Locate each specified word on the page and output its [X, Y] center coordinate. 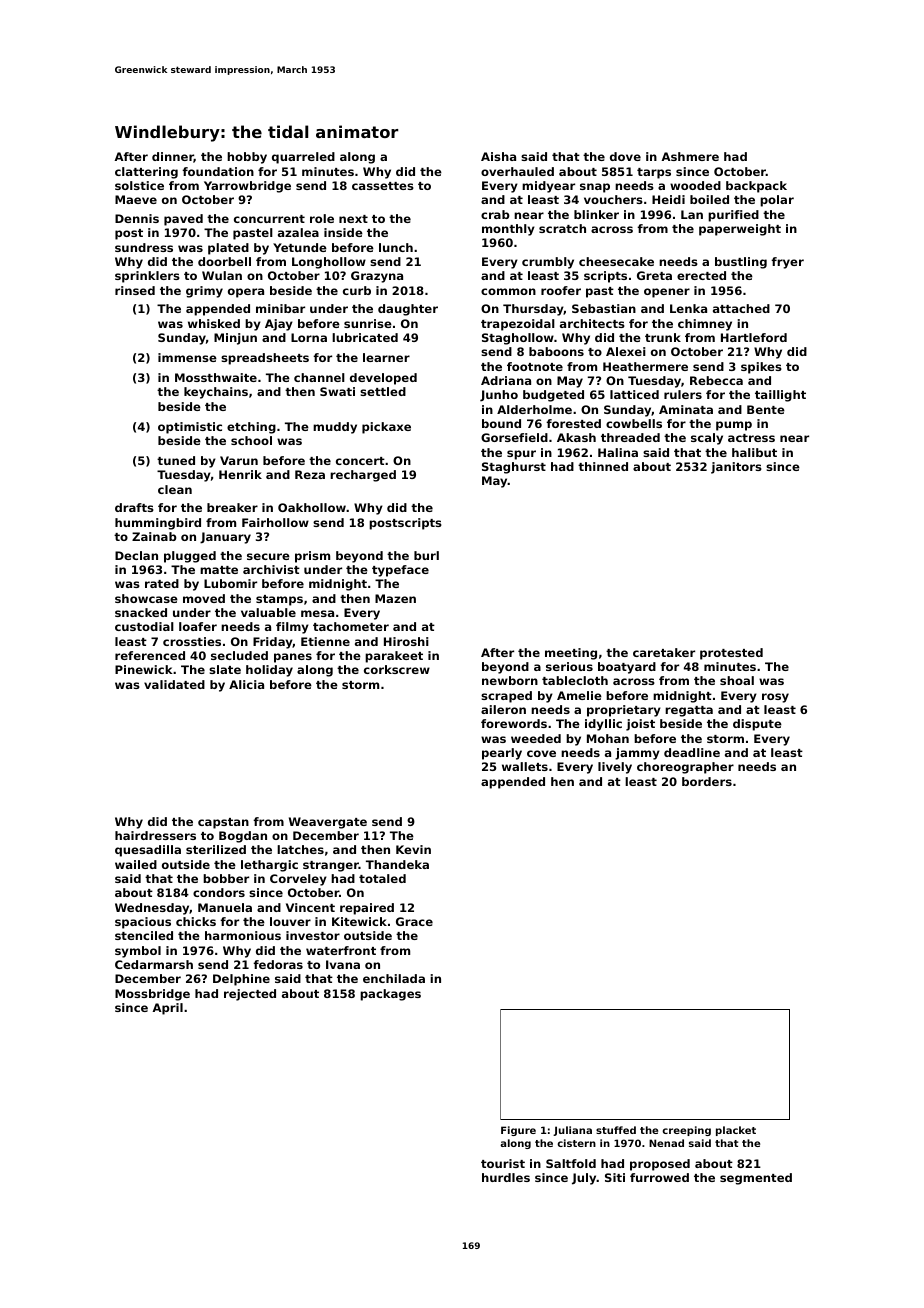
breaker [232, 507]
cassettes [383, 186]
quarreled [303, 158]
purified [733, 216]
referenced [150, 655]
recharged [363, 476]
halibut [754, 452]
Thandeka [397, 864]
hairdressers [155, 835]
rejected [250, 995]
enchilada [394, 978]
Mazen [395, 598]
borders [707, 781]
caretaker [664, 652]
